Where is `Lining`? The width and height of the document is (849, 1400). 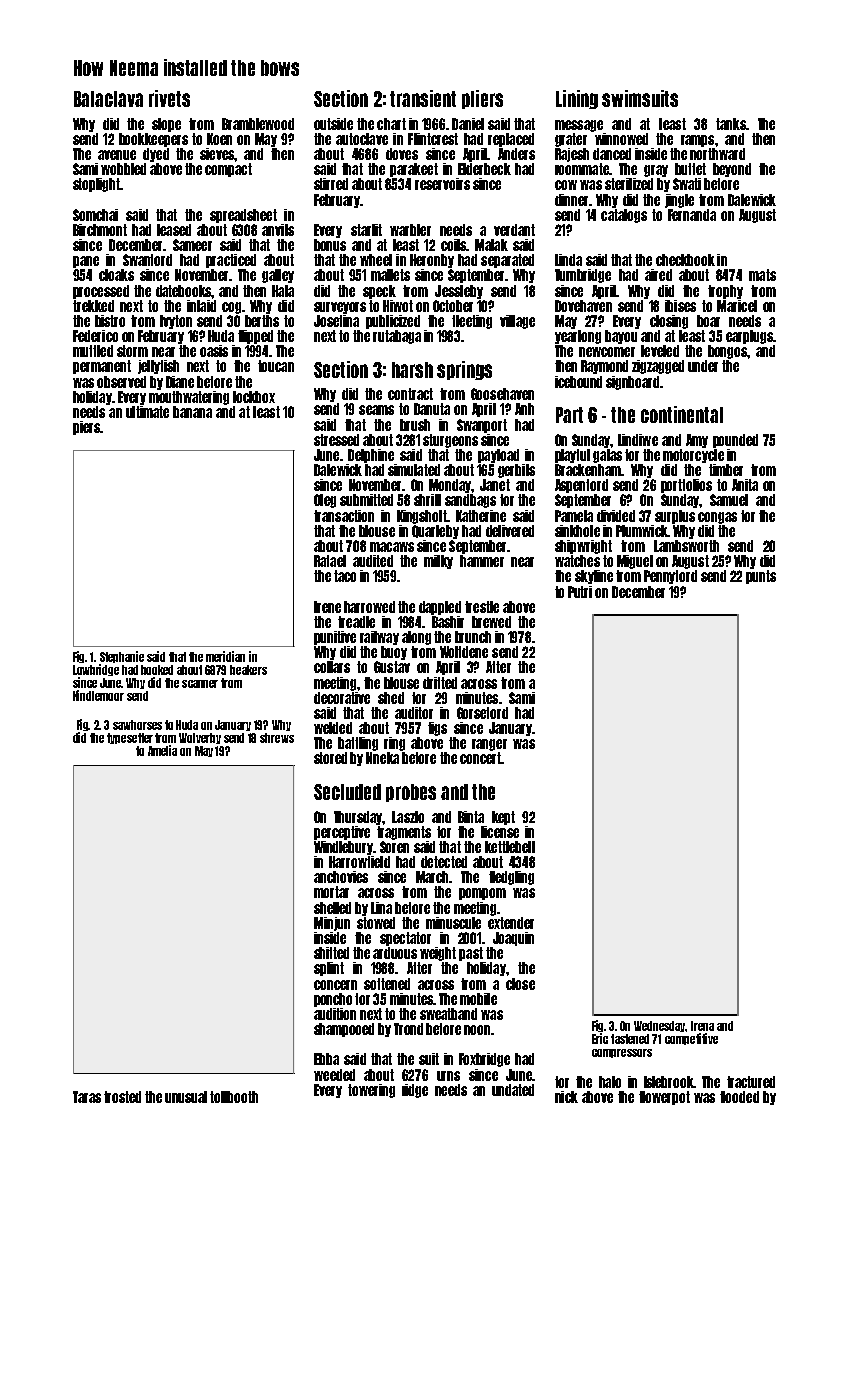 Lining is located at coordinates (577, 99).
